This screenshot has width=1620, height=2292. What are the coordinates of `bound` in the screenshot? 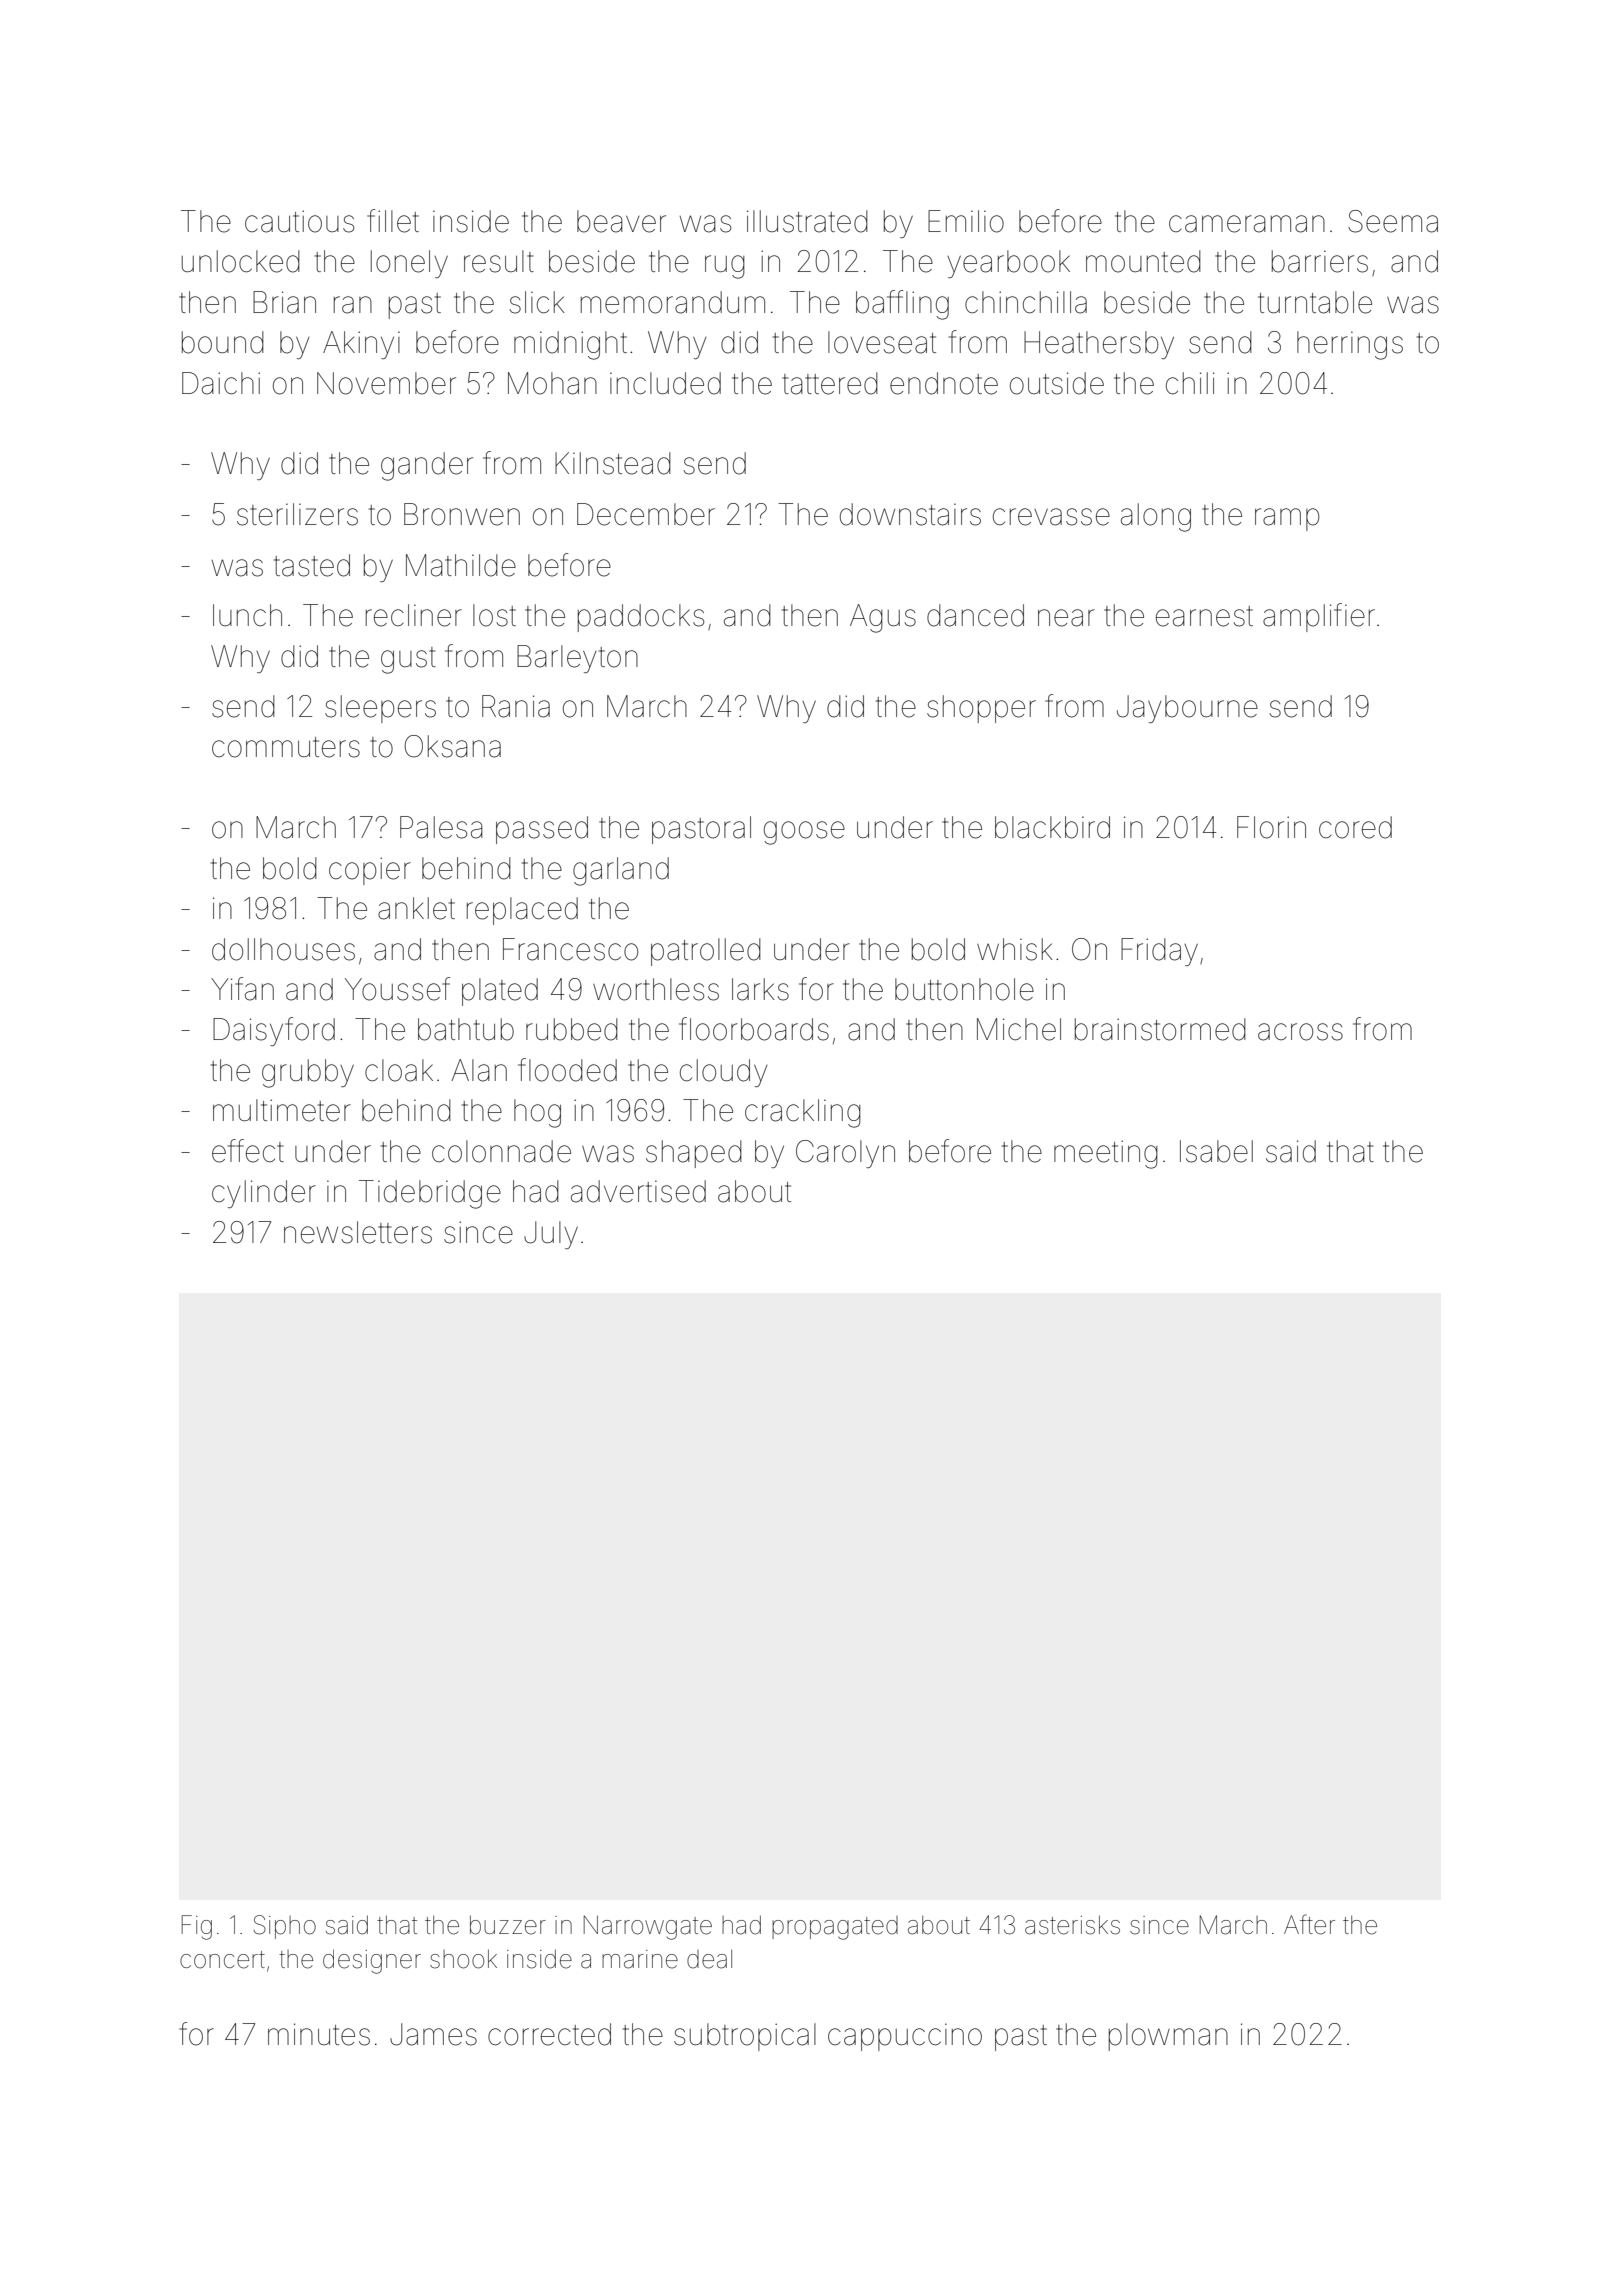 It's located at (223, 342).
